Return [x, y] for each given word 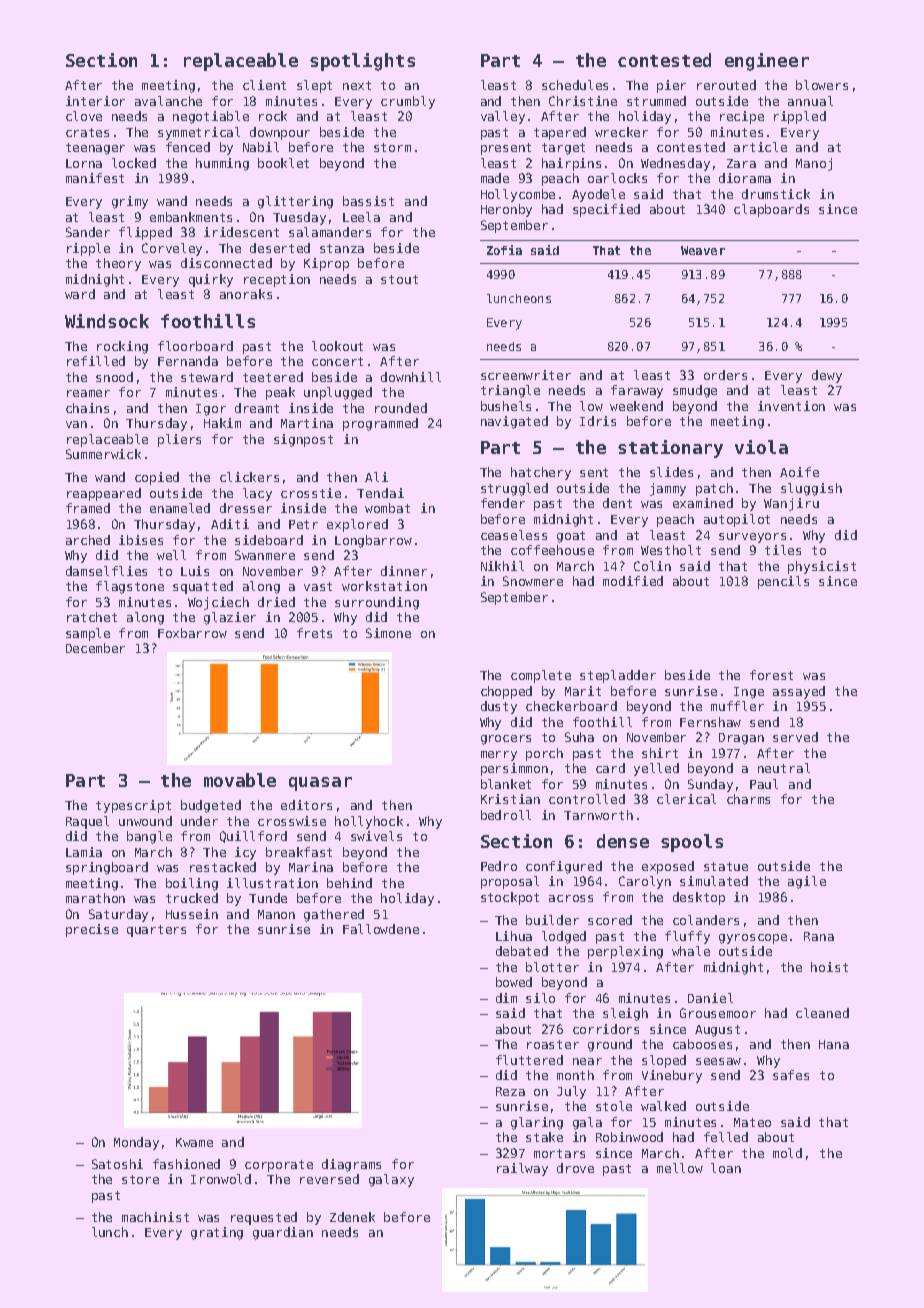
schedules [575, 85]
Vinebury [672, 1076]
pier [671, 86]
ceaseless [514, 535]
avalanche [168, 101]
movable [240, 780]
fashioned [186, 1164]
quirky [211, 280]
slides [671, 472]
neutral [784, 768]
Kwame [194, 1142]
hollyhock [369, 822]
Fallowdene [381, 929]
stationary [670, 449]
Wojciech [218, 603]
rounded [401, 408]
